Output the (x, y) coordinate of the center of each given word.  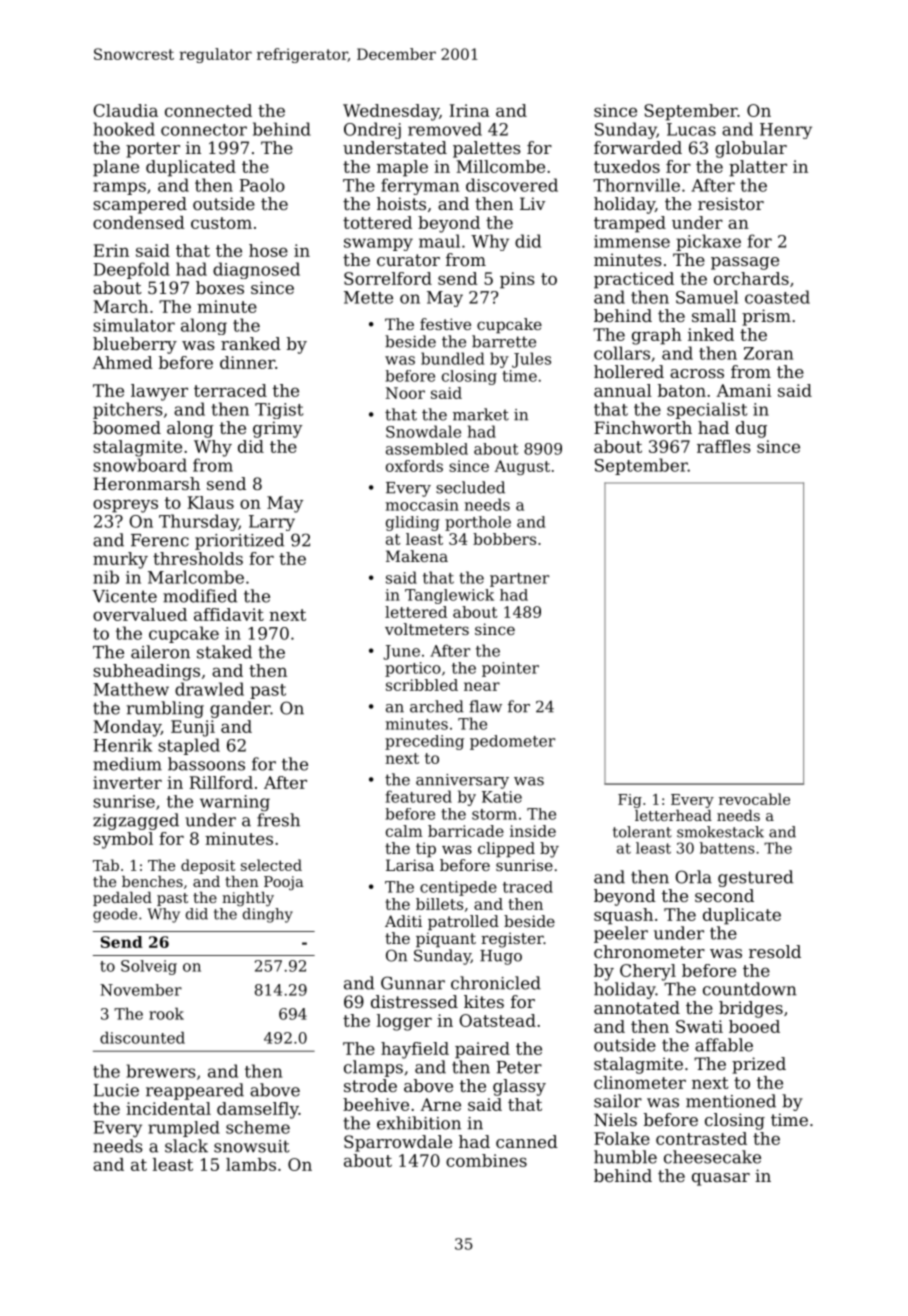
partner (519, 580)
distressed (414, 1001)
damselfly (258, 1110)
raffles (724, 446)
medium (127, 764)
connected (208, 110)
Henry (786, 131)
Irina (470, 110)
